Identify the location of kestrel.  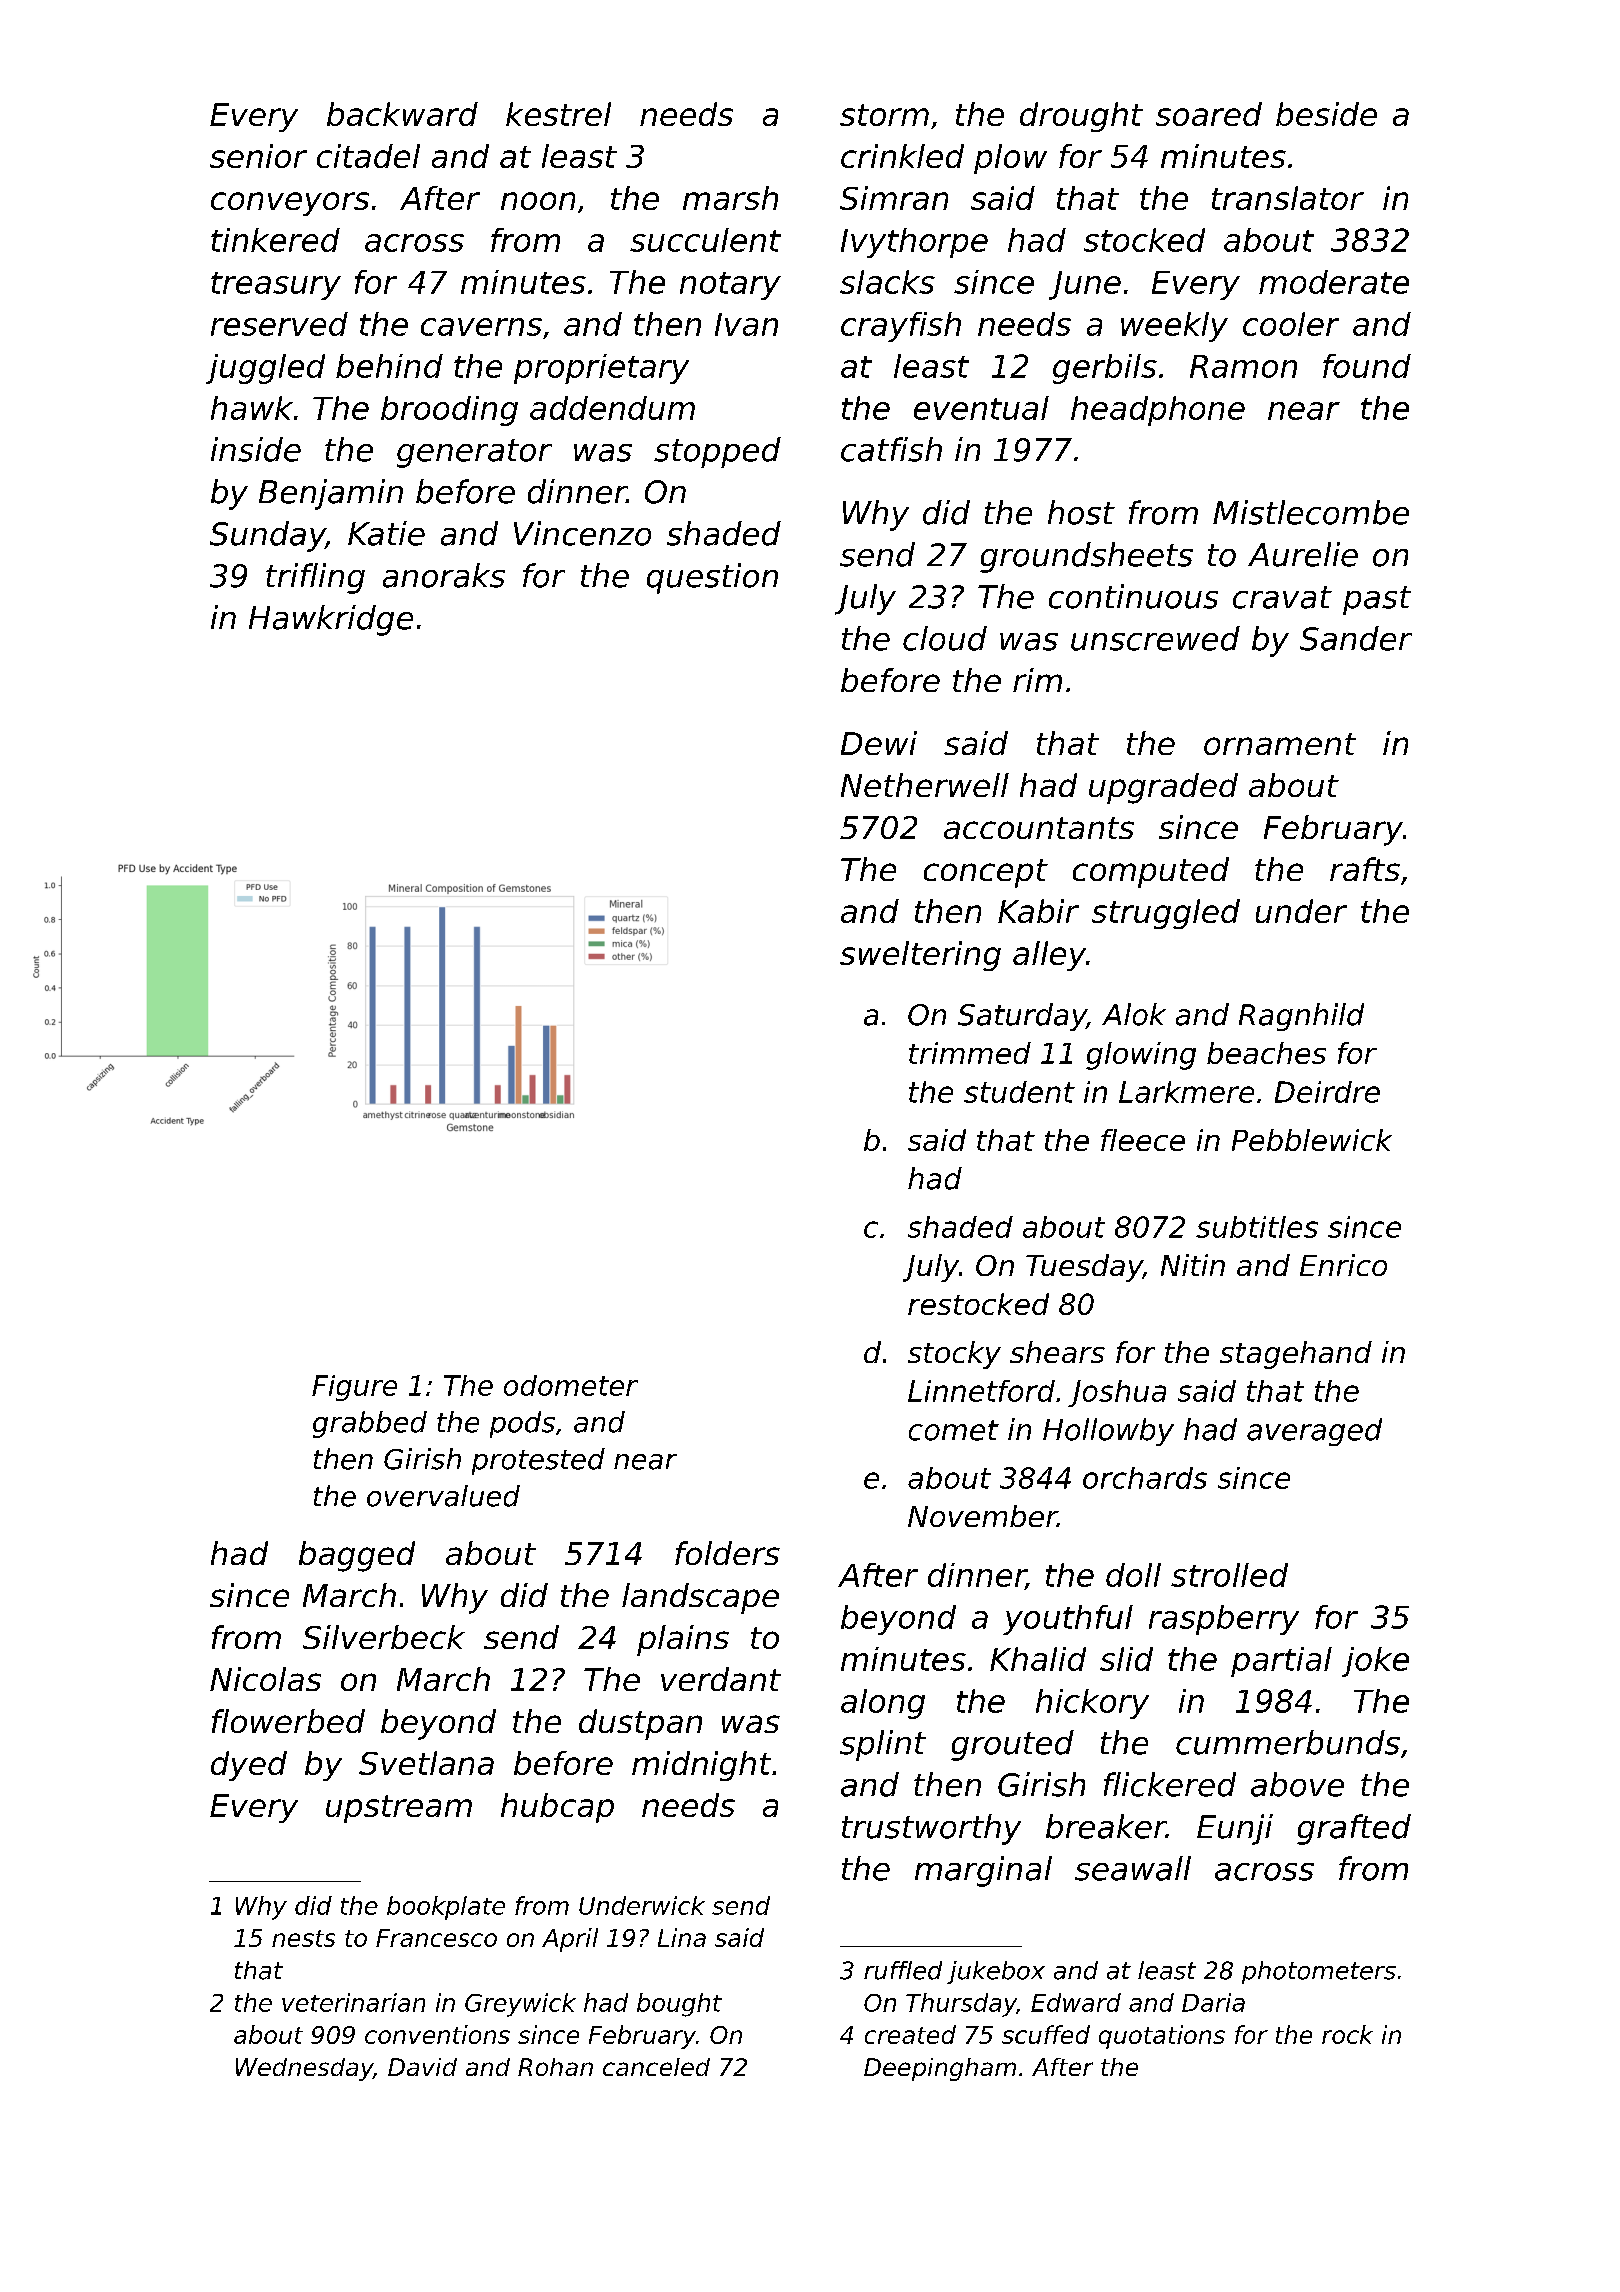
(558, 114).
